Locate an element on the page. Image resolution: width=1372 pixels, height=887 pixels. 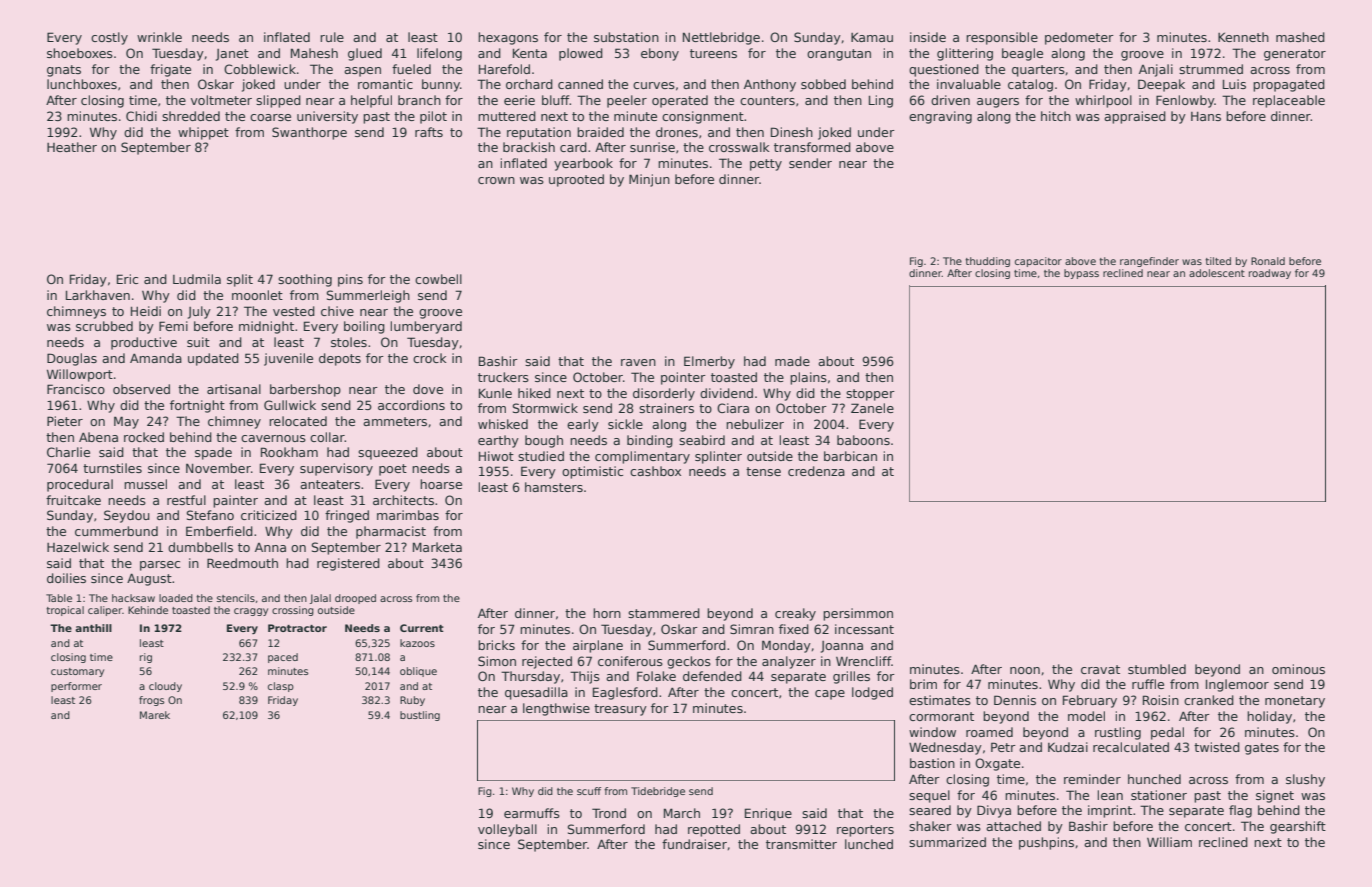
fundraiser is located at coordinates (694, 844).
